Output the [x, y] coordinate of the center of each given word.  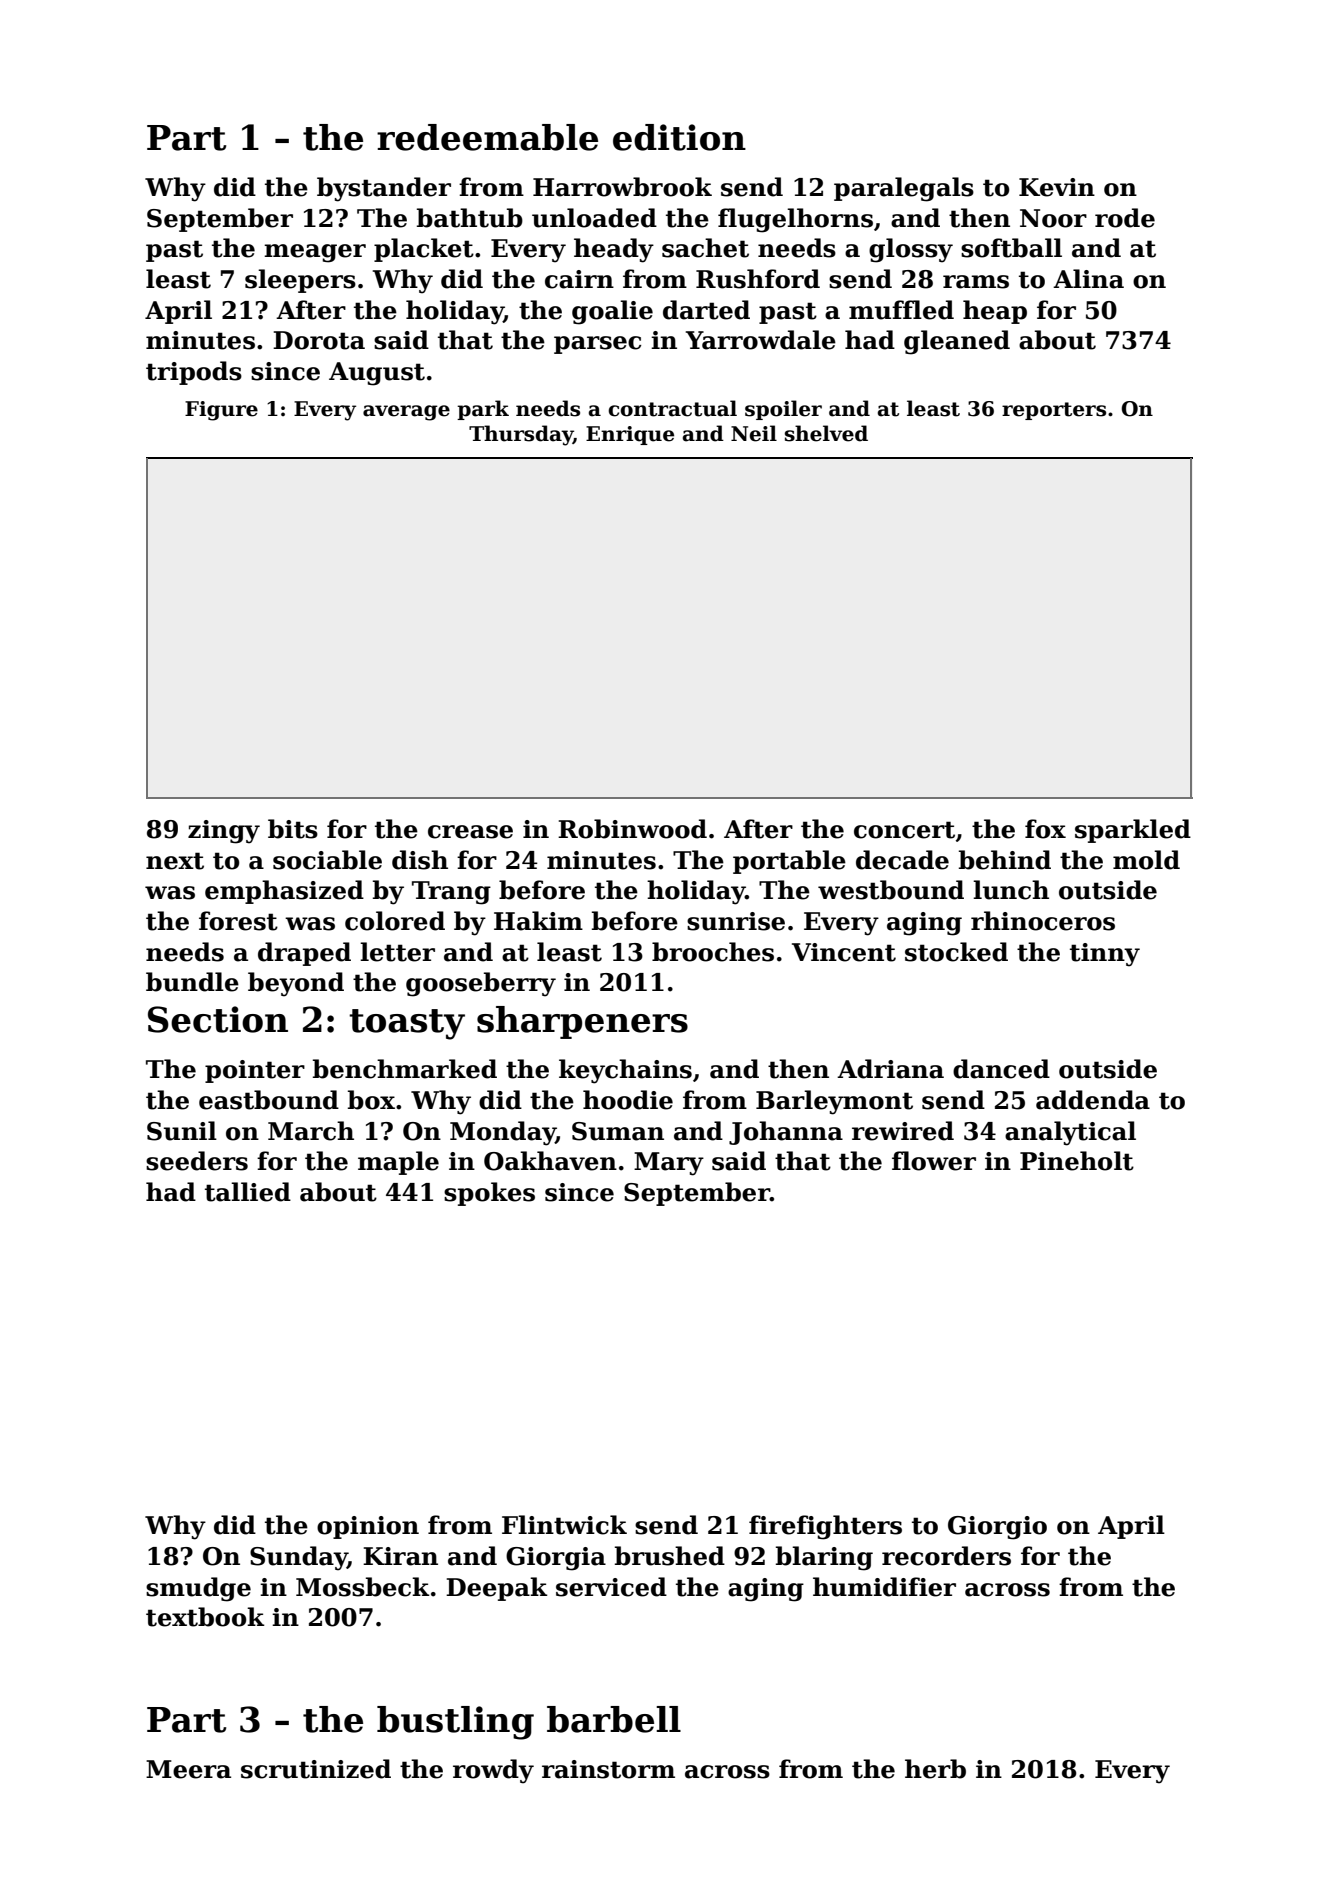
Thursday [521, 435]
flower [934, 1161]
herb [935, 1769]
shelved [826, 433]
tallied [248, 1192]
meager [315, 253]
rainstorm [608, 1769]
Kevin [1057, 187]
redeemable [487, 137]
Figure [221, 411]
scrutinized [316, 1769]
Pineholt [1077, 1161]
